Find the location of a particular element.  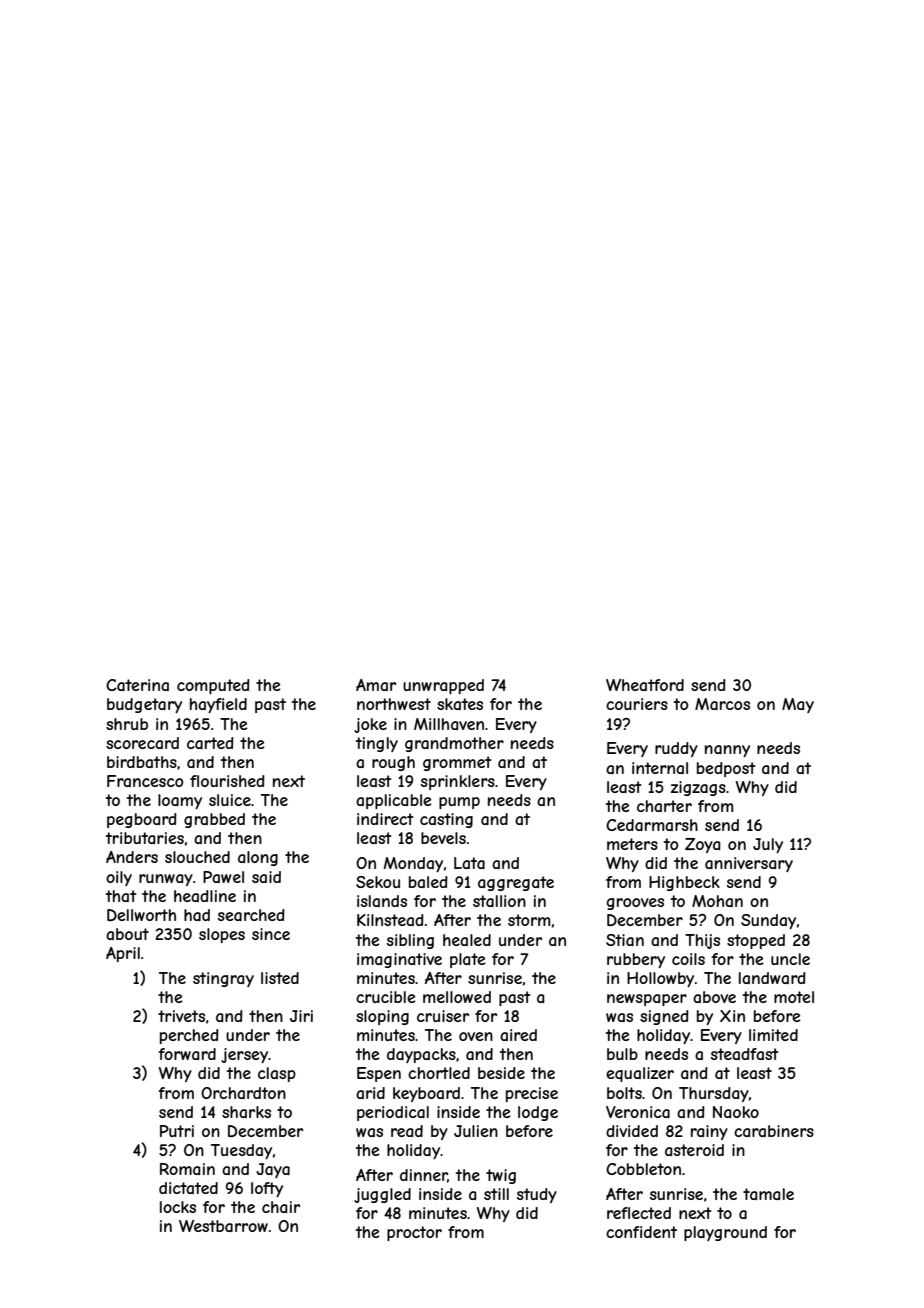

divided is located at coordinates (632, 1131).
